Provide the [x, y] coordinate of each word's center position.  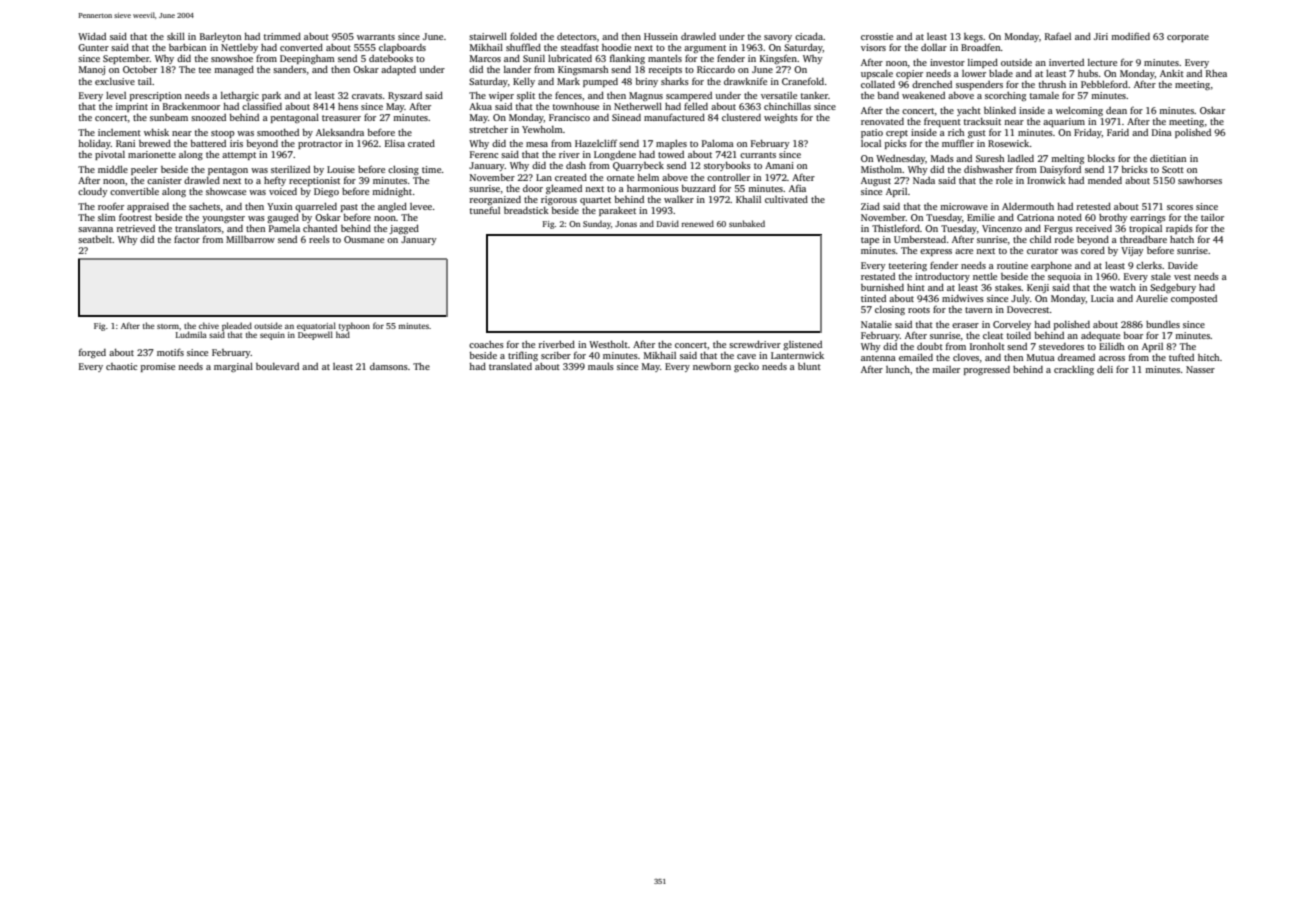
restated [878, 276]
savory [778, 38]
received [1094, 228]
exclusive [115, 81]
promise [158, 367]
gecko [746, 367]
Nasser [1200, 369]
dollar [934, 47]
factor [187, 239]
